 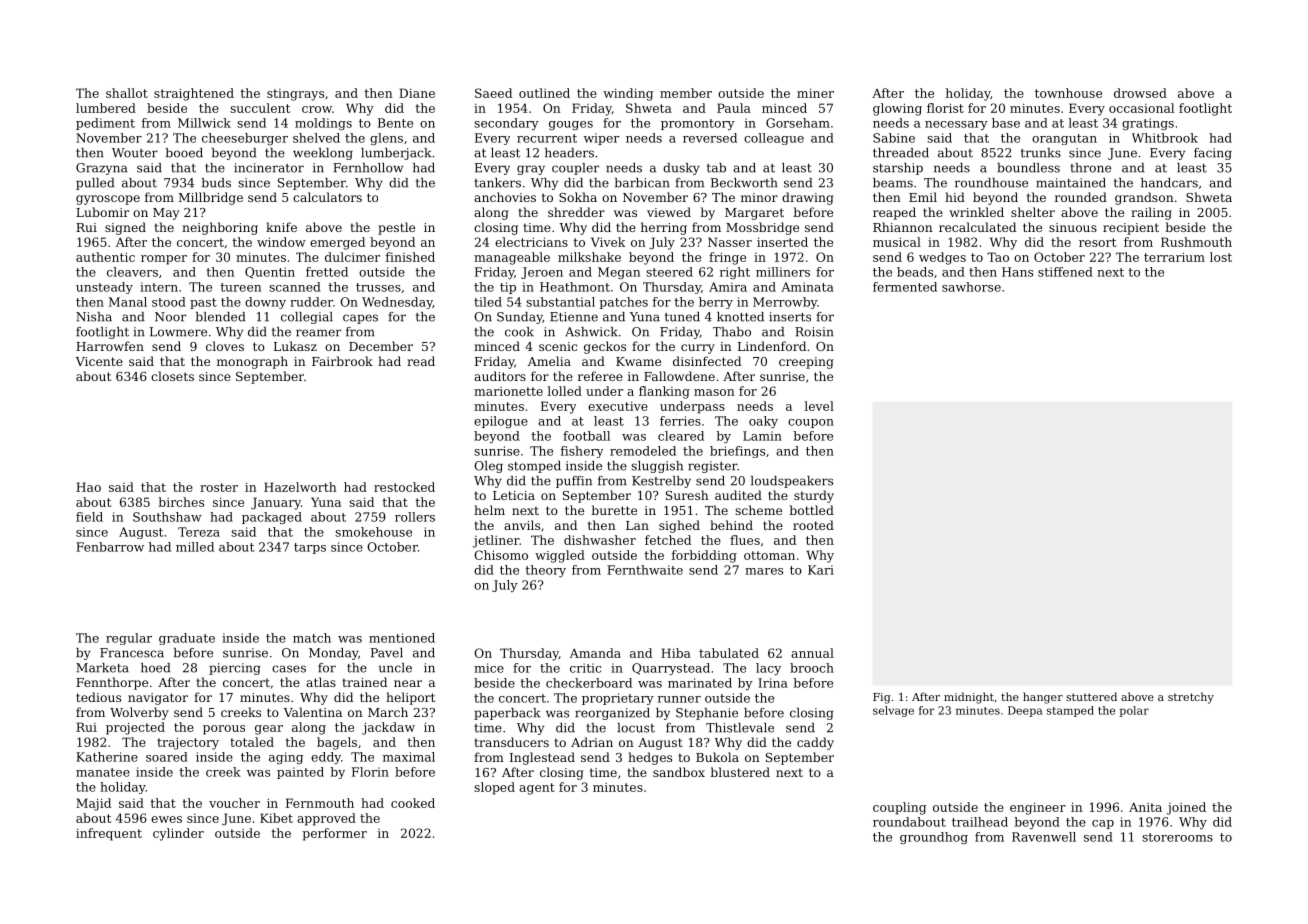 I want to click on tarps, so click(x=310, y=548).
